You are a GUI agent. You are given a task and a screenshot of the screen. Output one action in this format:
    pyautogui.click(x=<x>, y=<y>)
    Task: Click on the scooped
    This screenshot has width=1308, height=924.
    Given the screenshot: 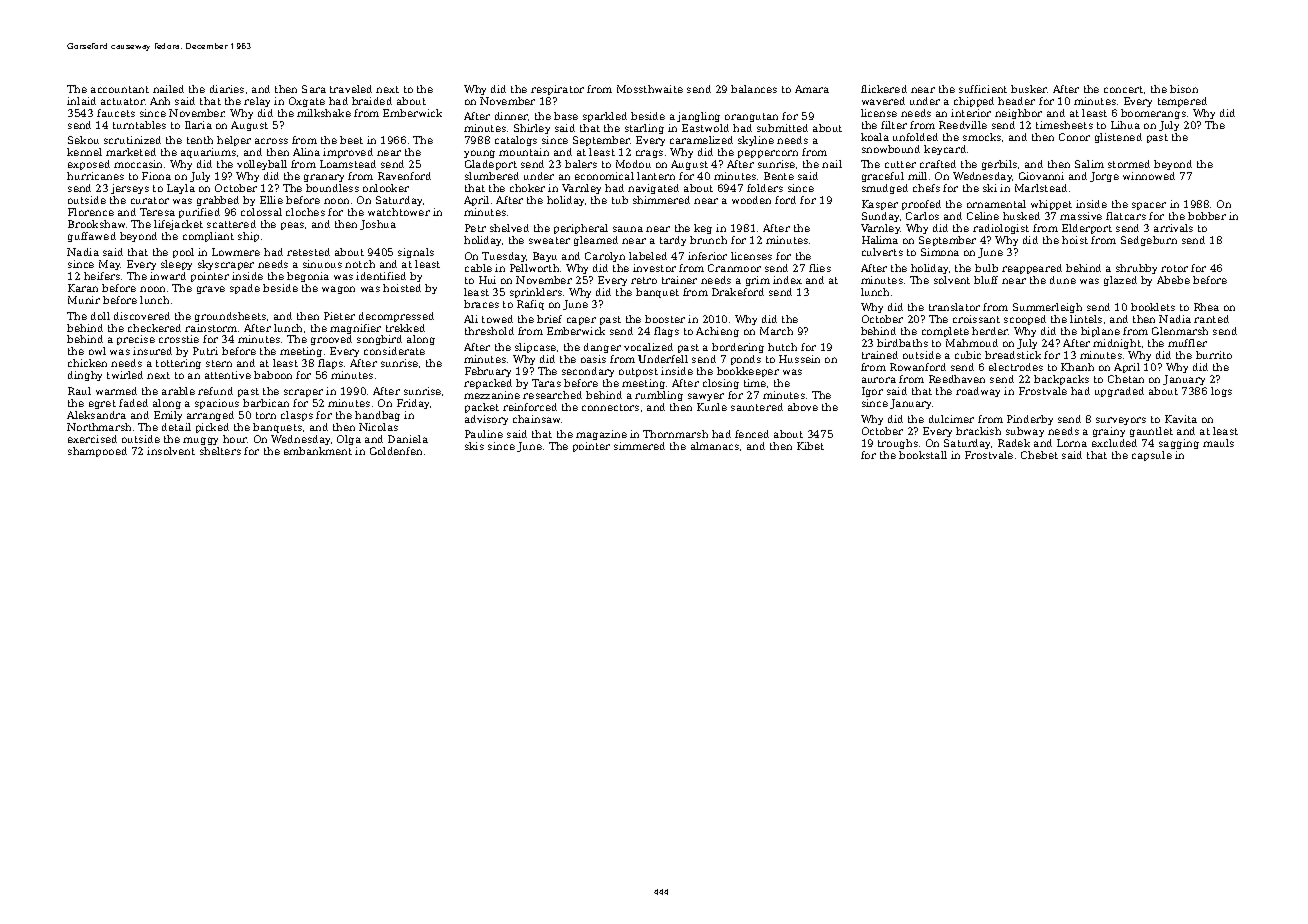 What is the action you would take?
    pyautogui.click(x=1025, y=320)
